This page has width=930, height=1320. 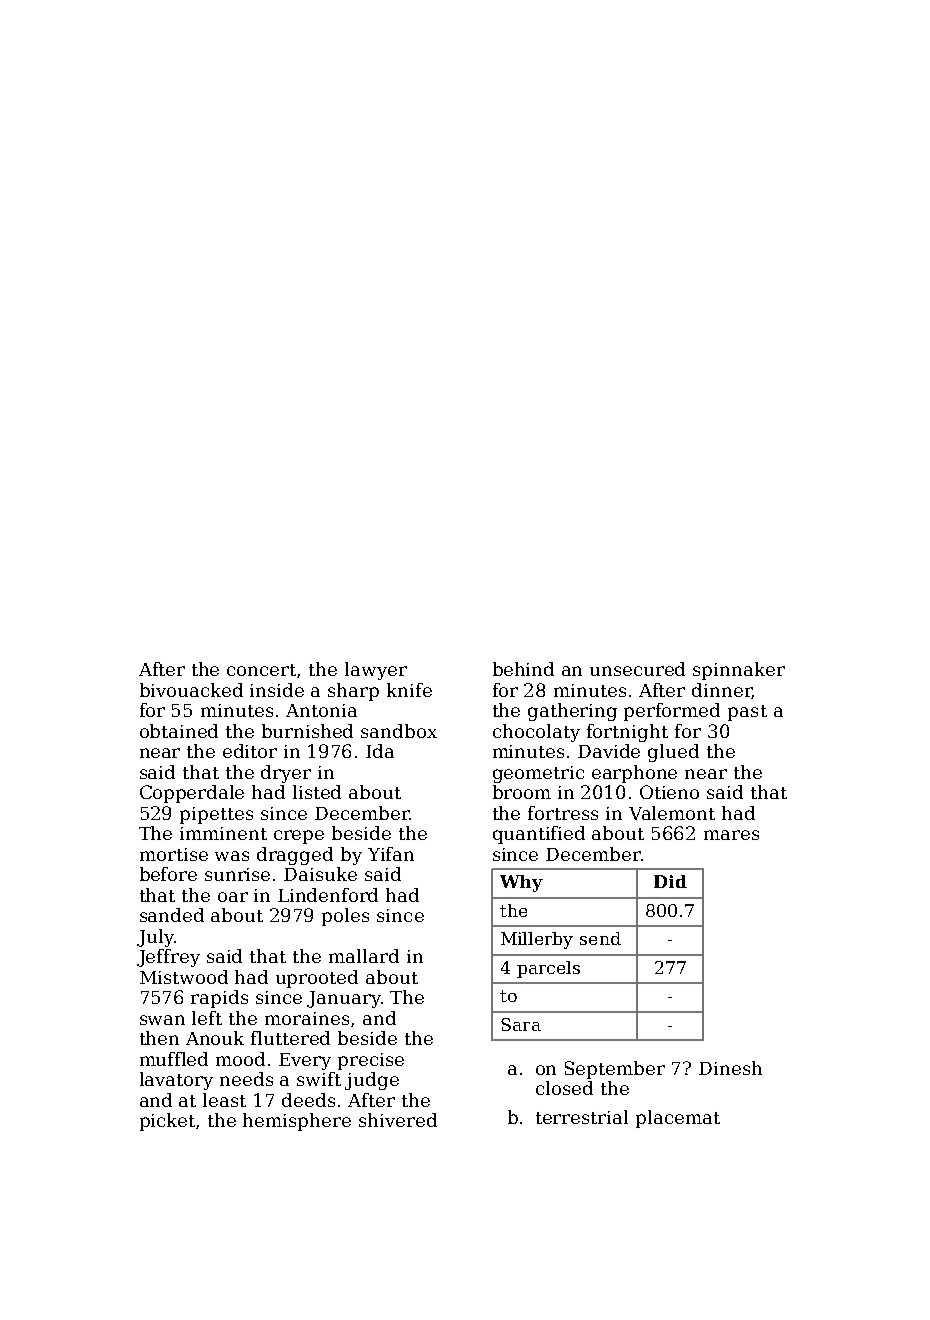 I want to click on knife, so click(x=409, y=690).
